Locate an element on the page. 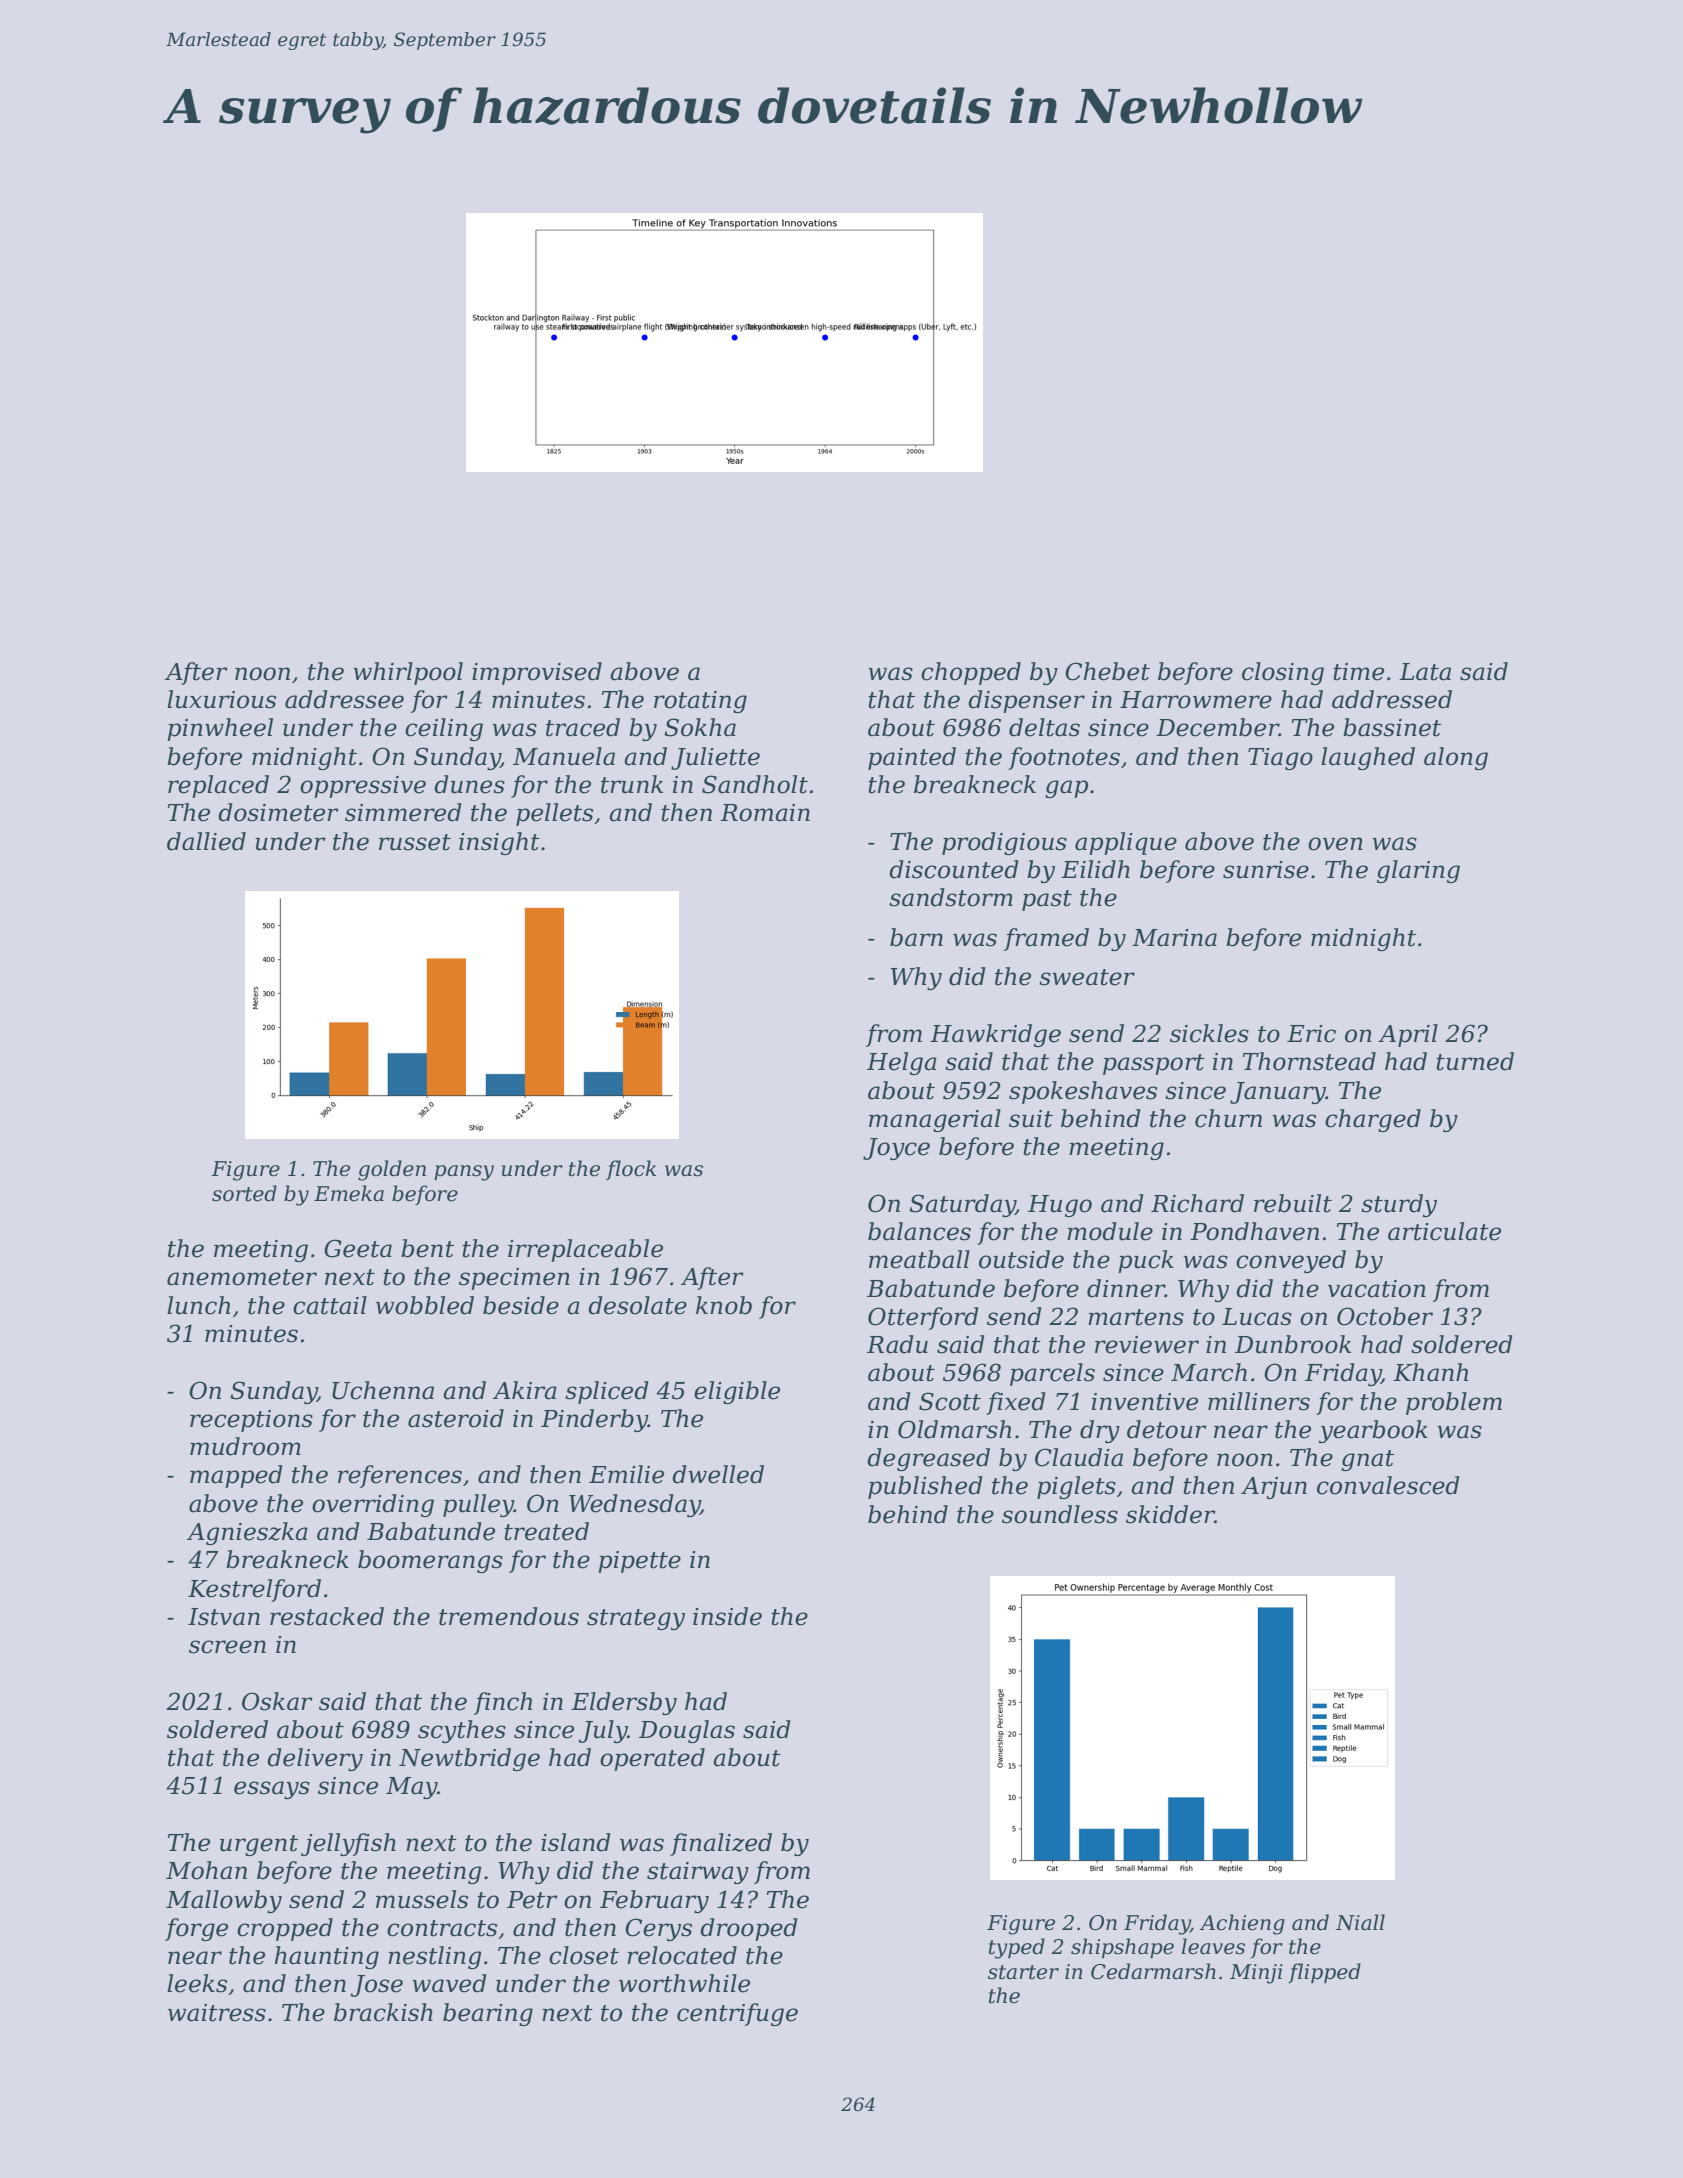 The width and height of the image is (1683, 2178). Petr is located at coordinates (532, 1900).
